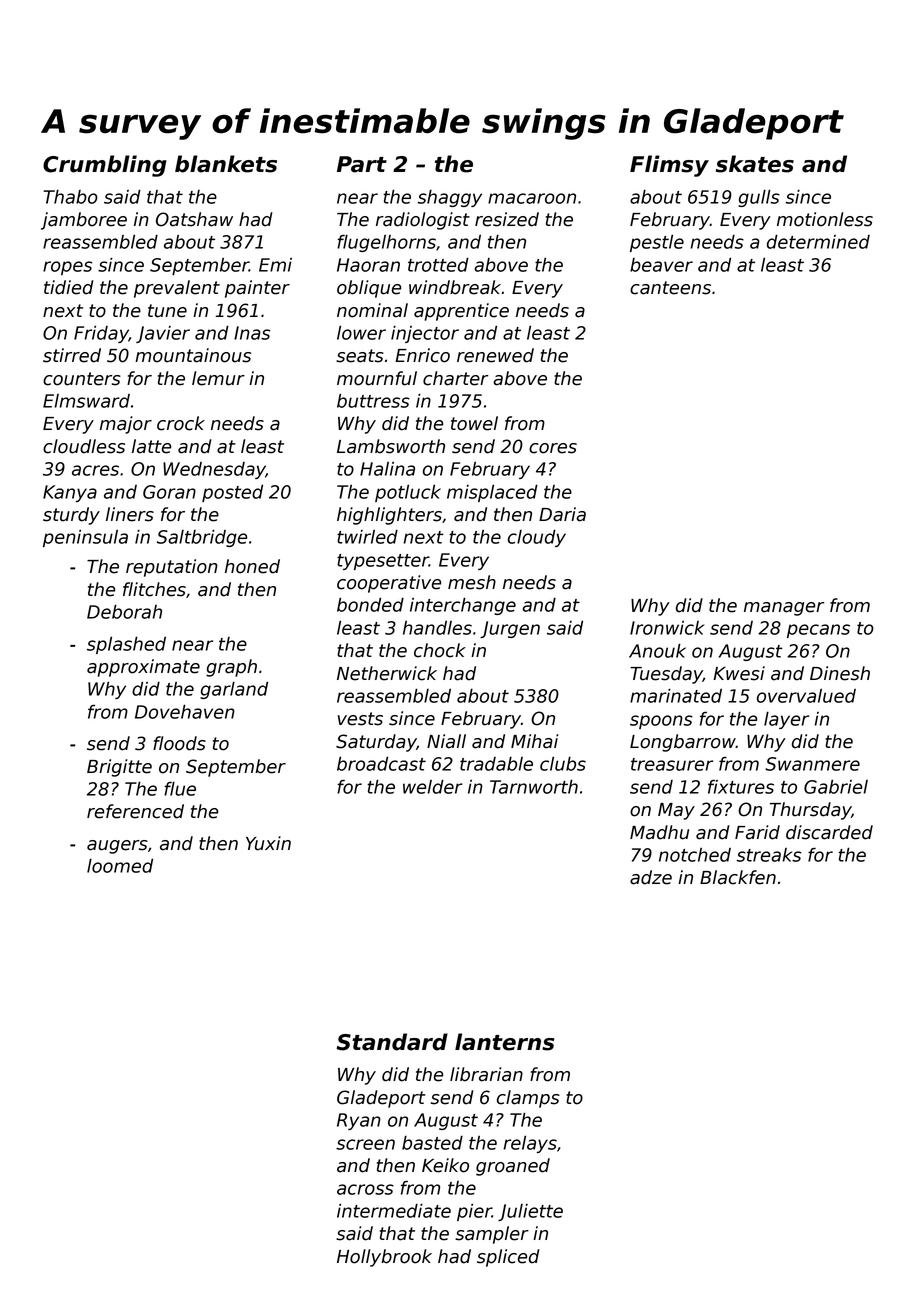  Describe the element at coordinates (474, 1212) in the page. I see `pier` at that location.
